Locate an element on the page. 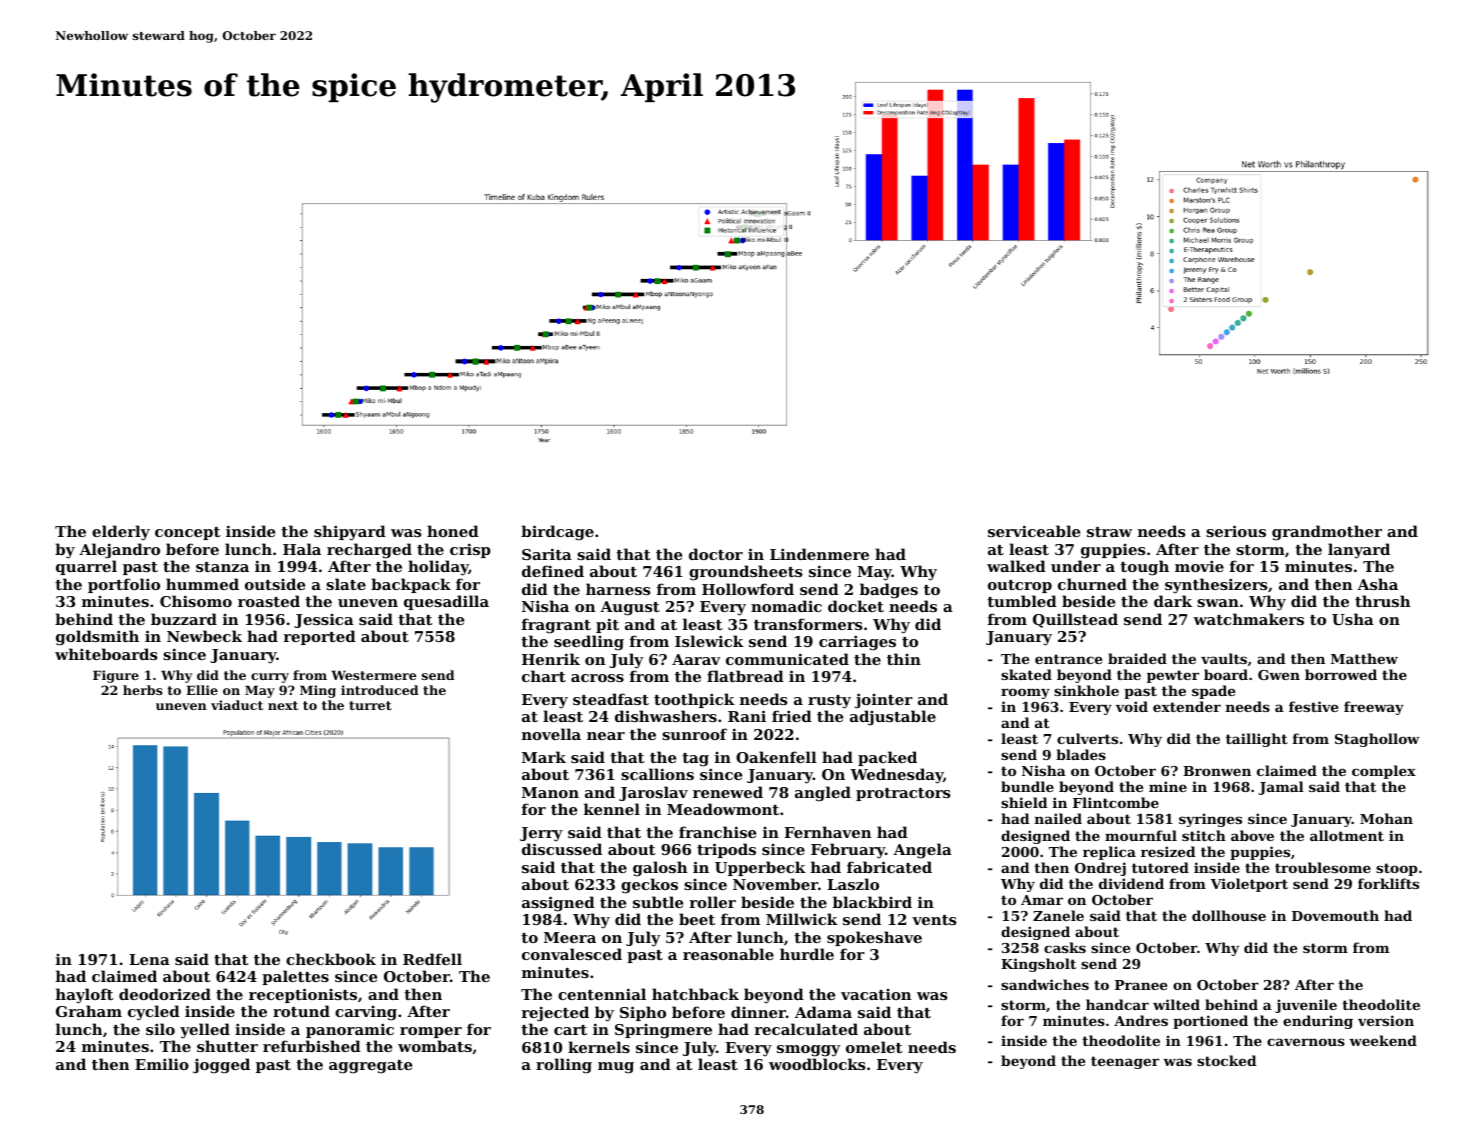 Image resolution: width=1479 pixels, height=1143 pixels. adjustable is located at coordinates (893, 718).
